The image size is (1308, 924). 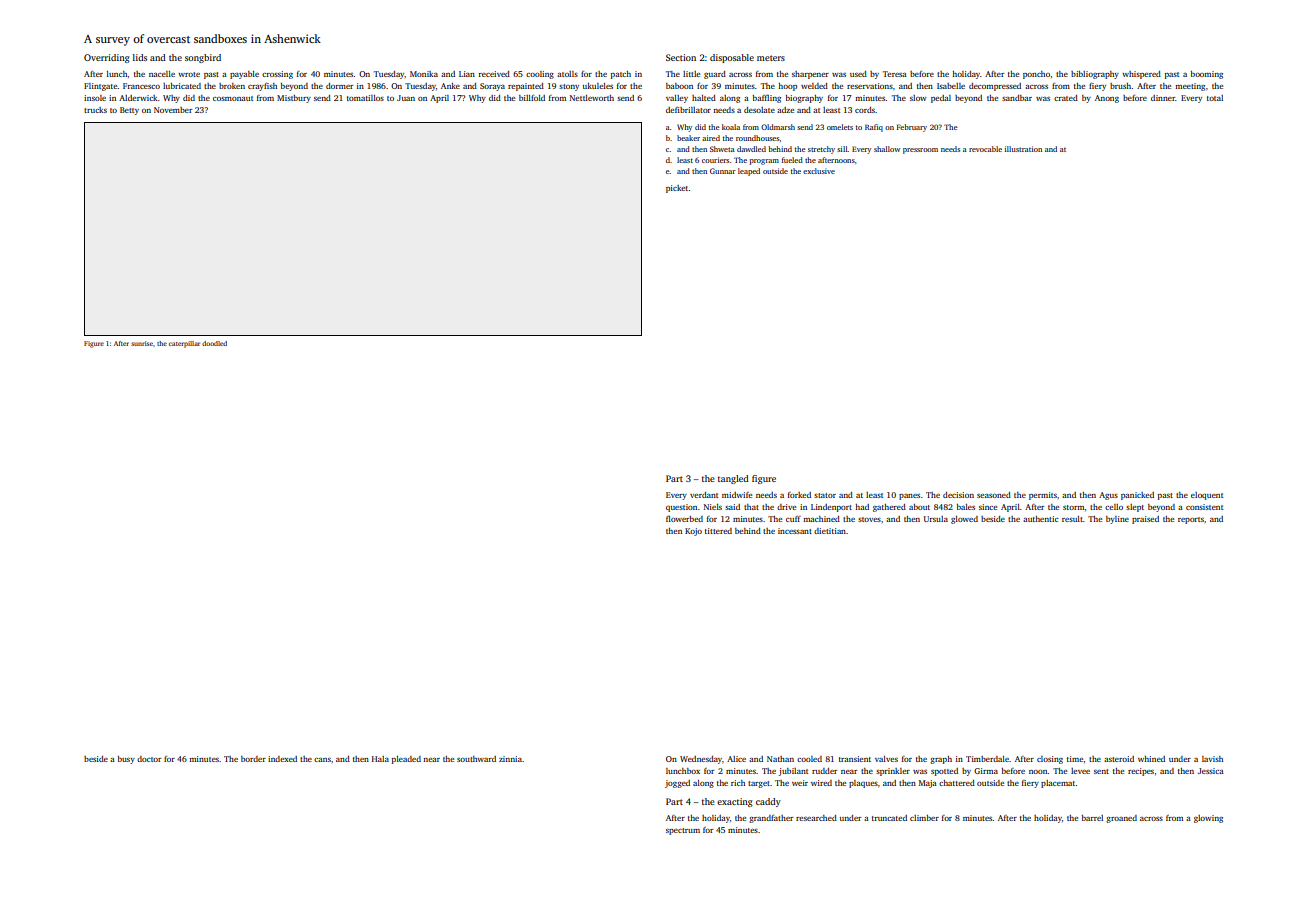 What do you see at coordinates (732, 507) in the document?
I see `said` at bounding box center [732, 507].
